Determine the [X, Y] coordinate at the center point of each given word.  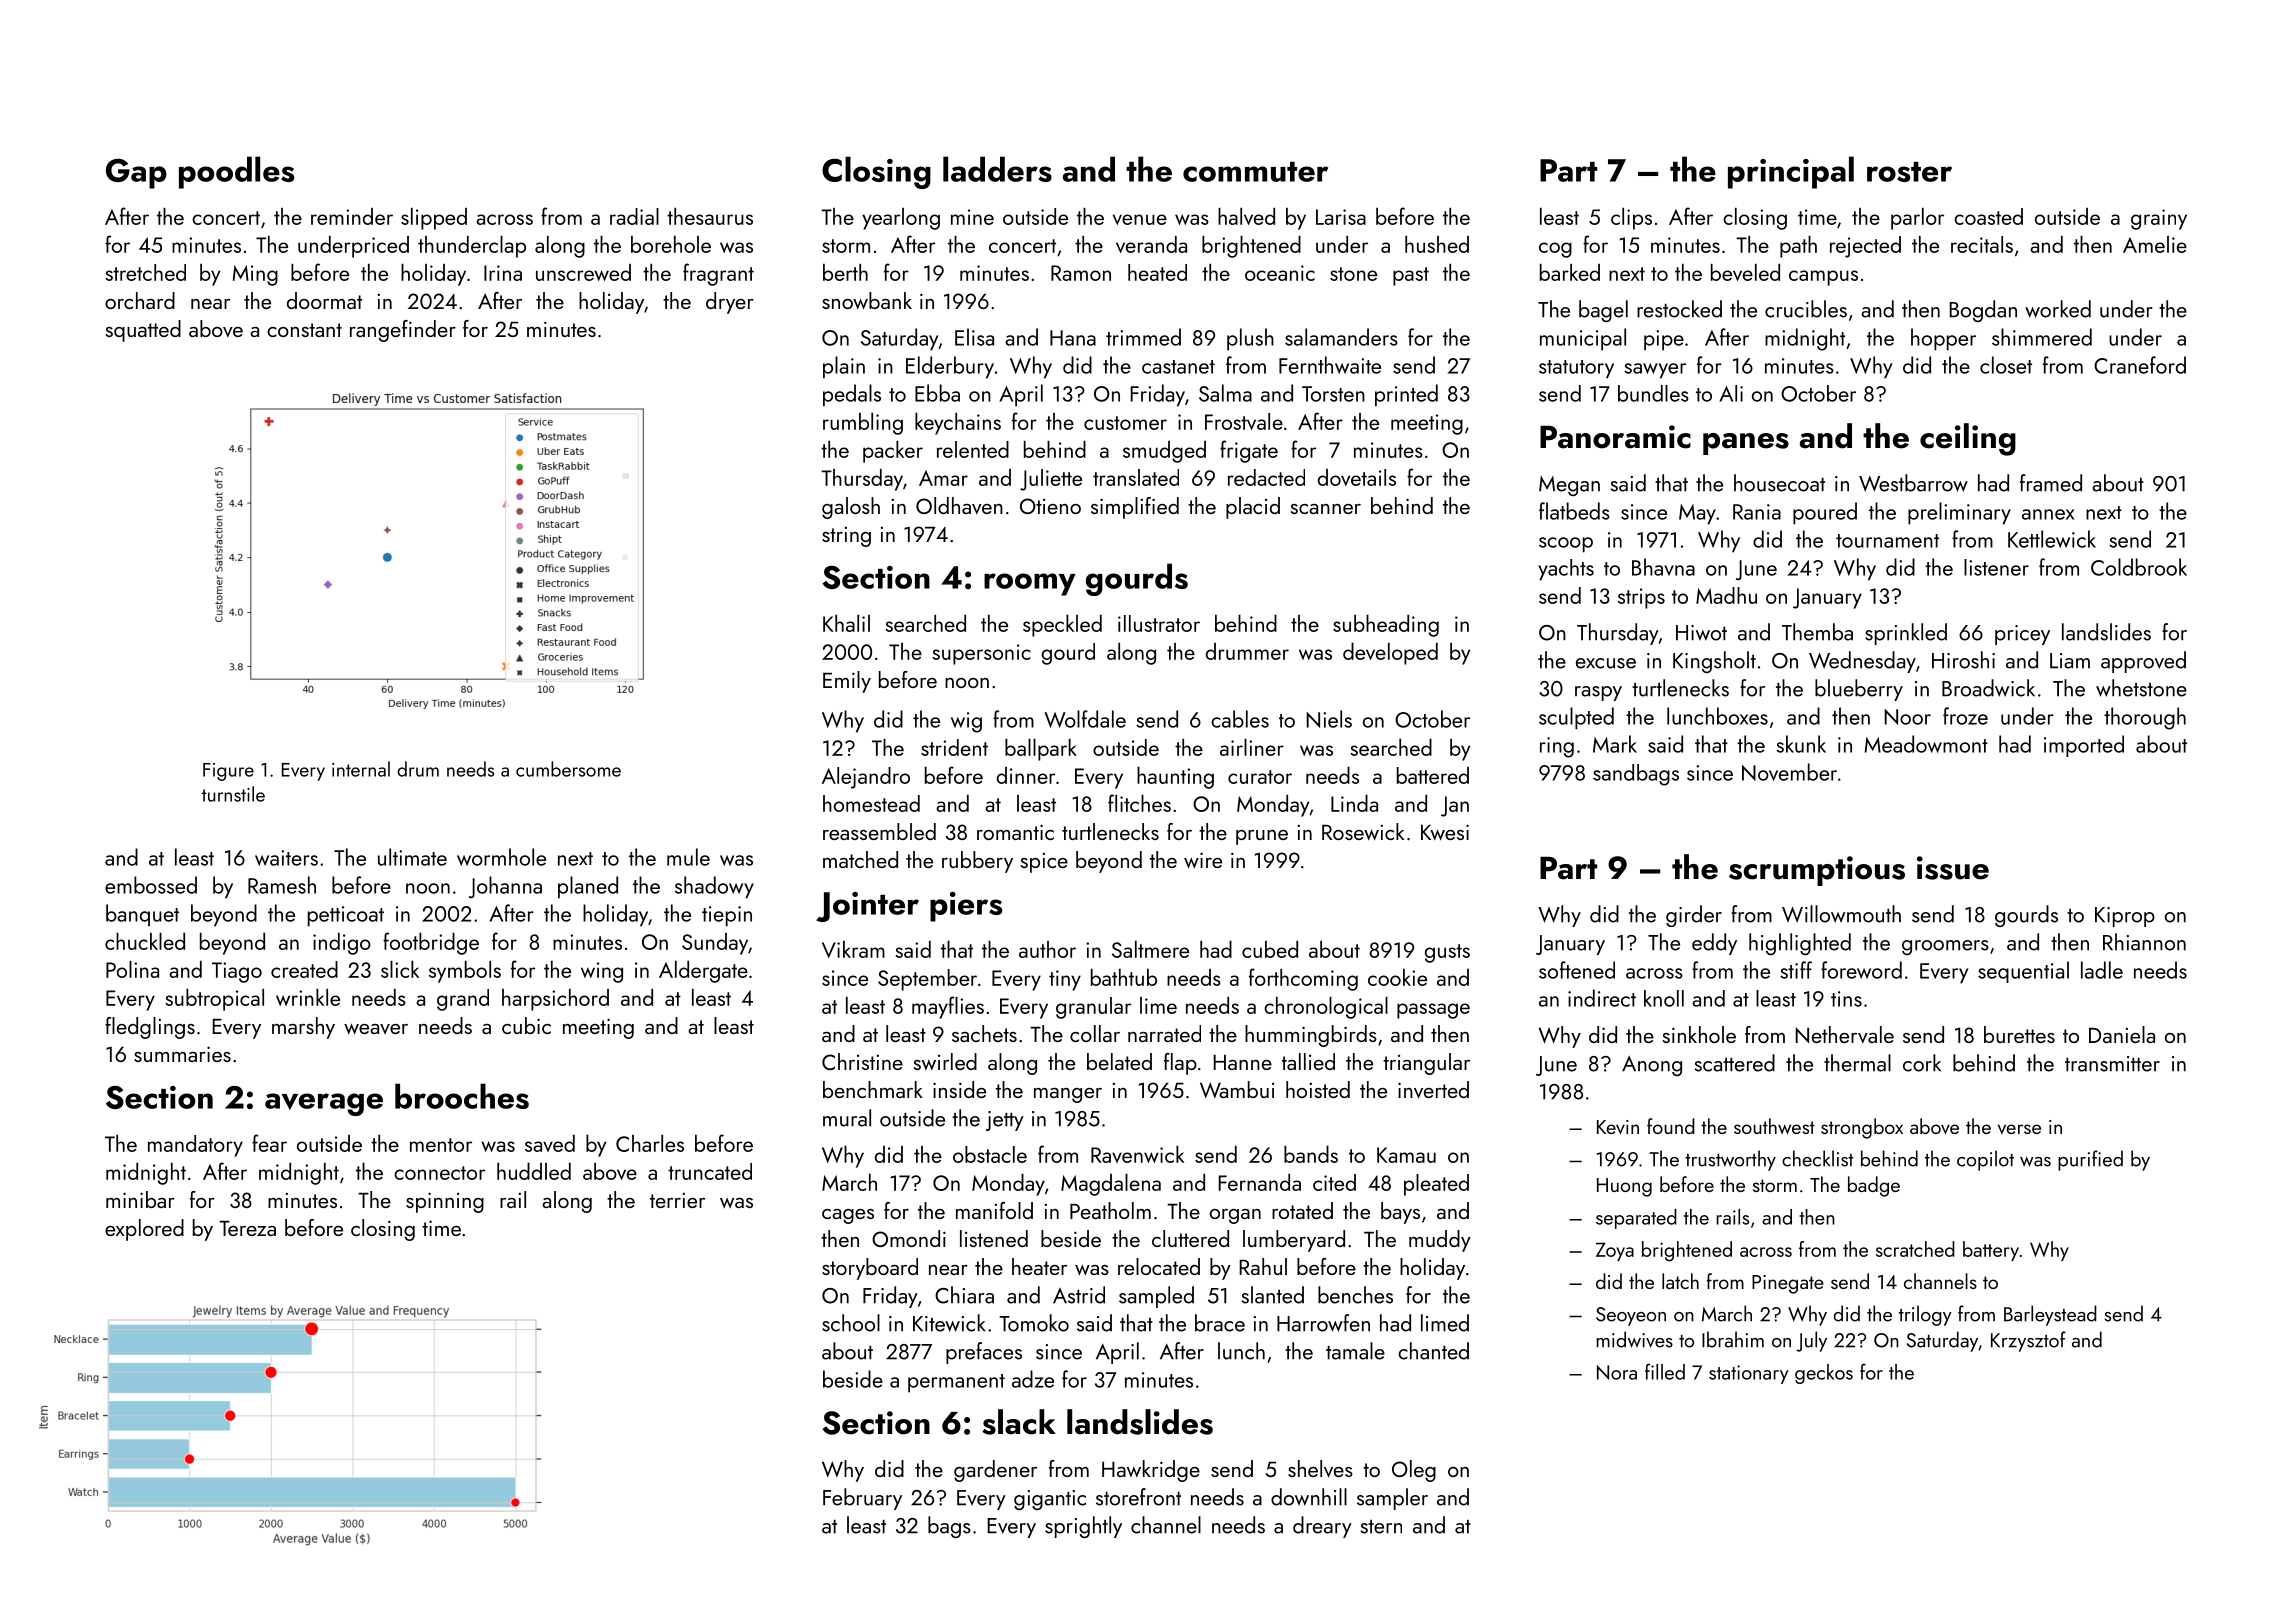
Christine [862, 1061]
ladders [997, 169]
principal [1791, 172]
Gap [136, 174]
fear [269, 1143]
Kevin [1618, 1127]
